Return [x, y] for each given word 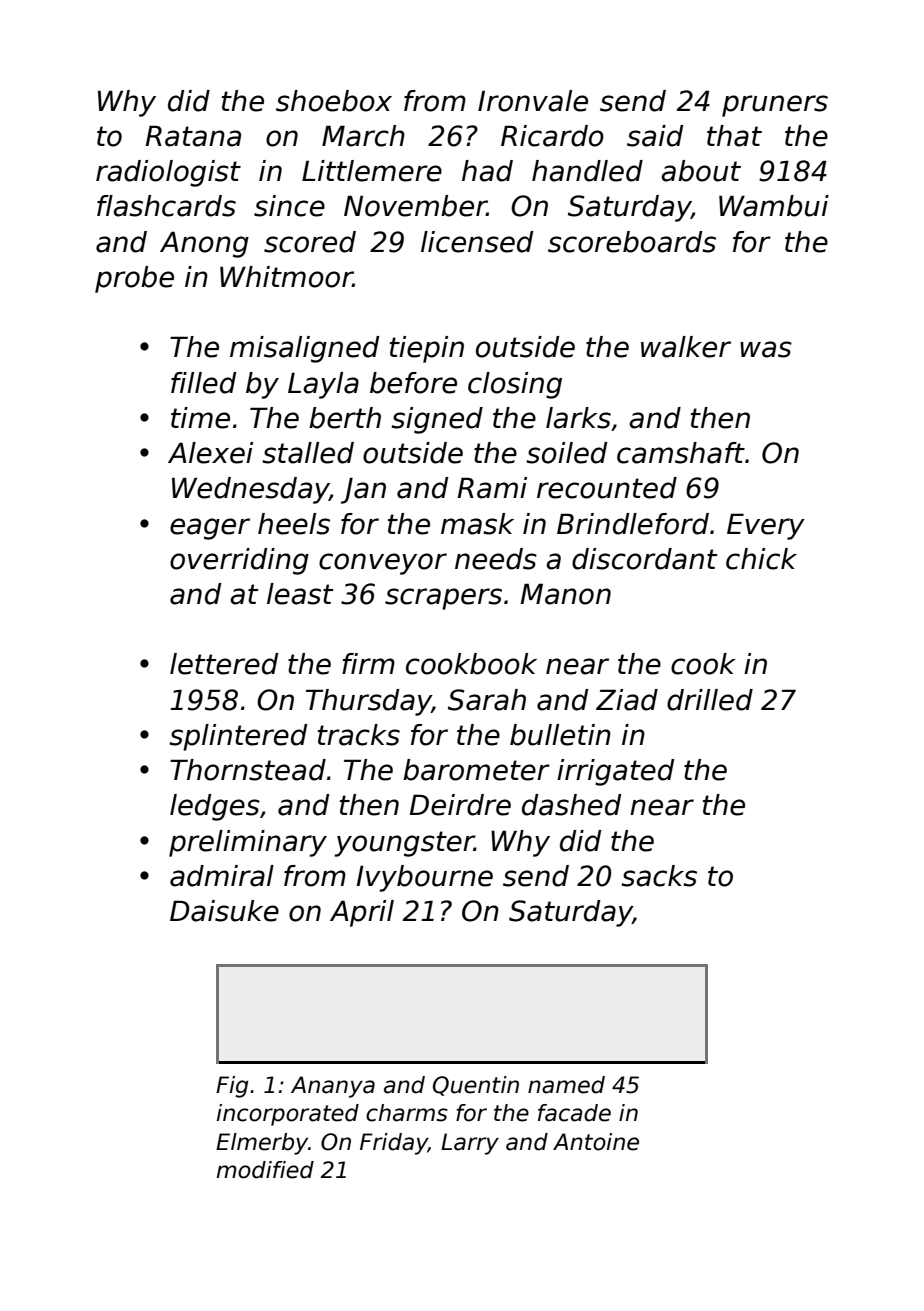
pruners [775, 106]
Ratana [193, 136]
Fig [232, 1087]
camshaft [681, 453]
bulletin [560, 735]
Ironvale [533, 101]
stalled [308, 453]
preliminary [248, 843]
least [300, 594]
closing [515, 385]
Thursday [369, 702]
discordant [645, 559]
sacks [659, 876]
